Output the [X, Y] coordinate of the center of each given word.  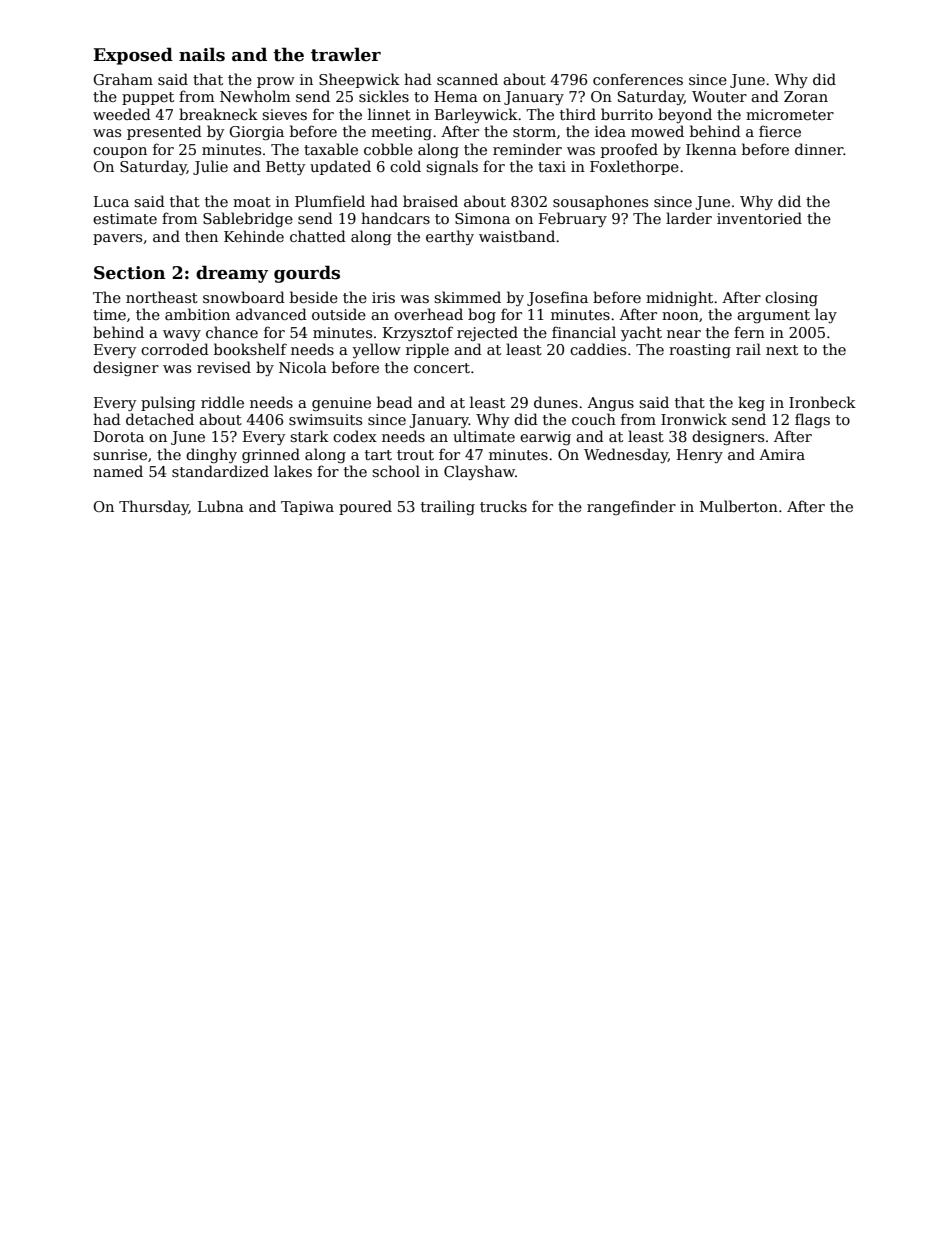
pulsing [168, 403]
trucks [503, 506]
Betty [285, 168]
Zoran [806, 96]
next [782, 350]
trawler [346, 54]
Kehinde [254, 236]
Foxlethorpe [634, 167]
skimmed [467, 297]
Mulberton [739, 506]
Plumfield [330, 201]
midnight [679, 298]
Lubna [221, 506]
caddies [598, 349]
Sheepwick [359, 80]
